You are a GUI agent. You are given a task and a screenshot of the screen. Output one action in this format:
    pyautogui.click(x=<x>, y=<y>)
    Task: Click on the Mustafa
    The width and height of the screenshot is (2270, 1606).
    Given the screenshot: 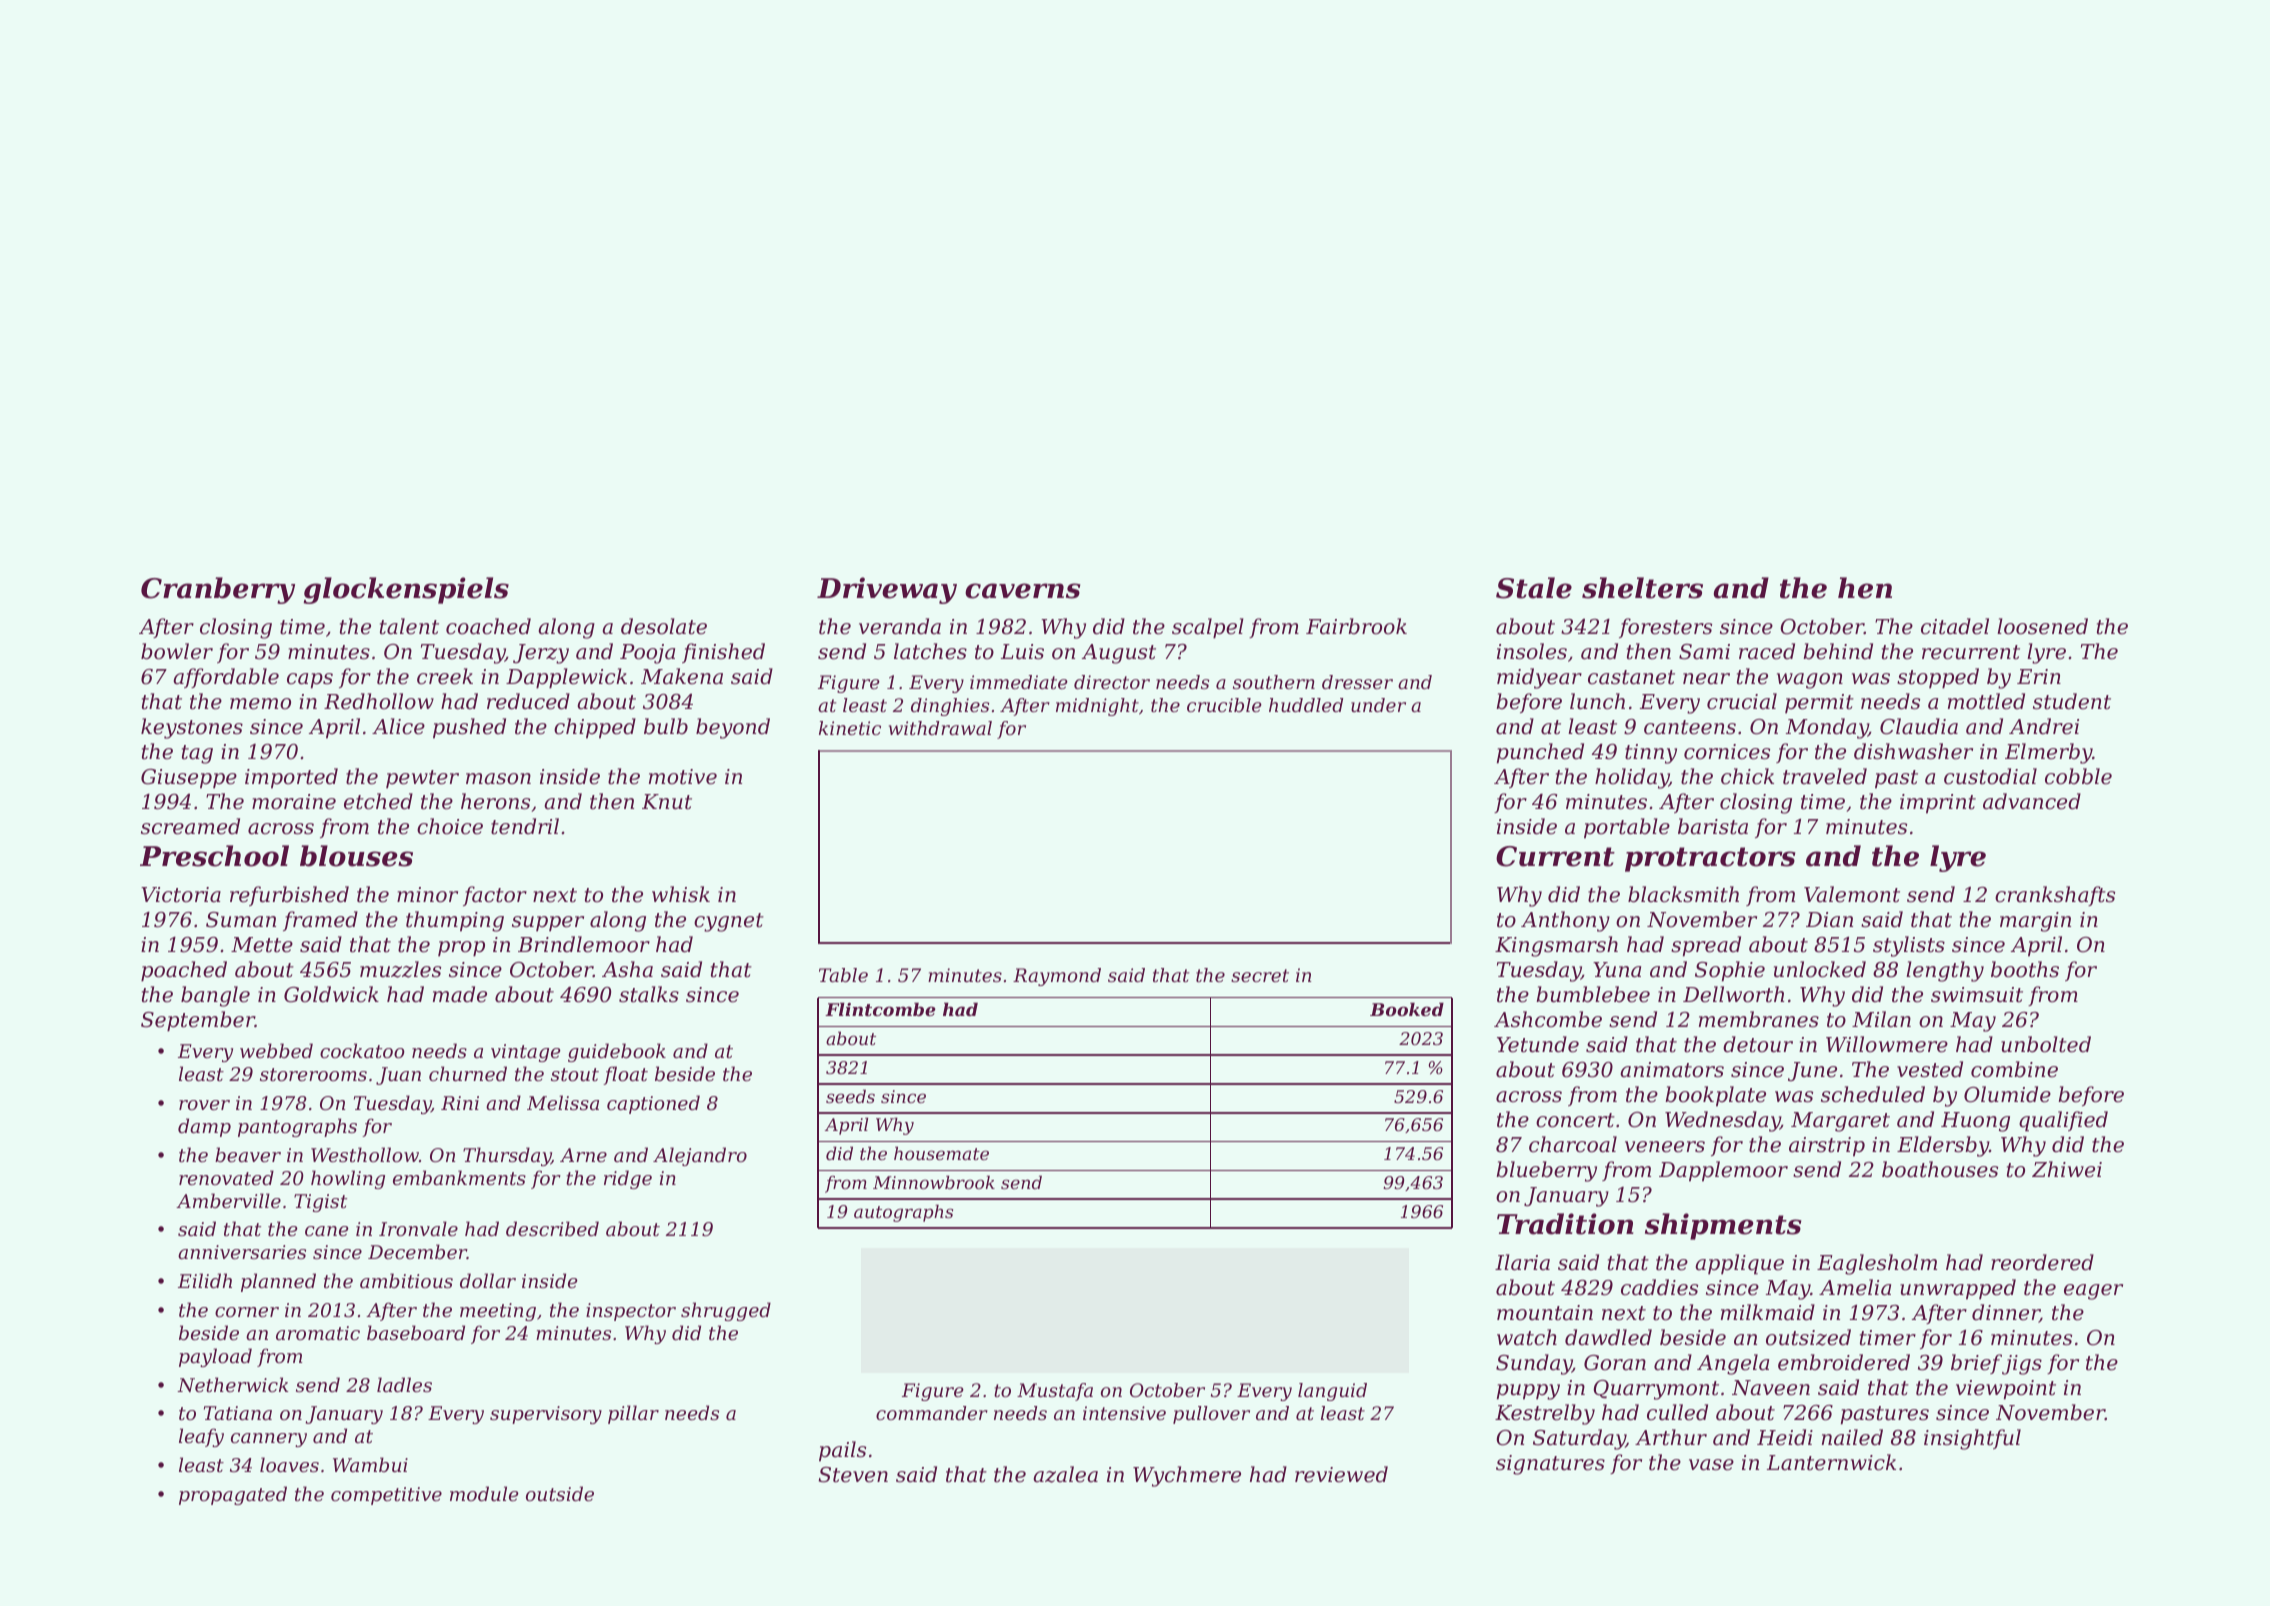 What is the action you would take?
    pyautogui.click(x=1055, y=1392)
